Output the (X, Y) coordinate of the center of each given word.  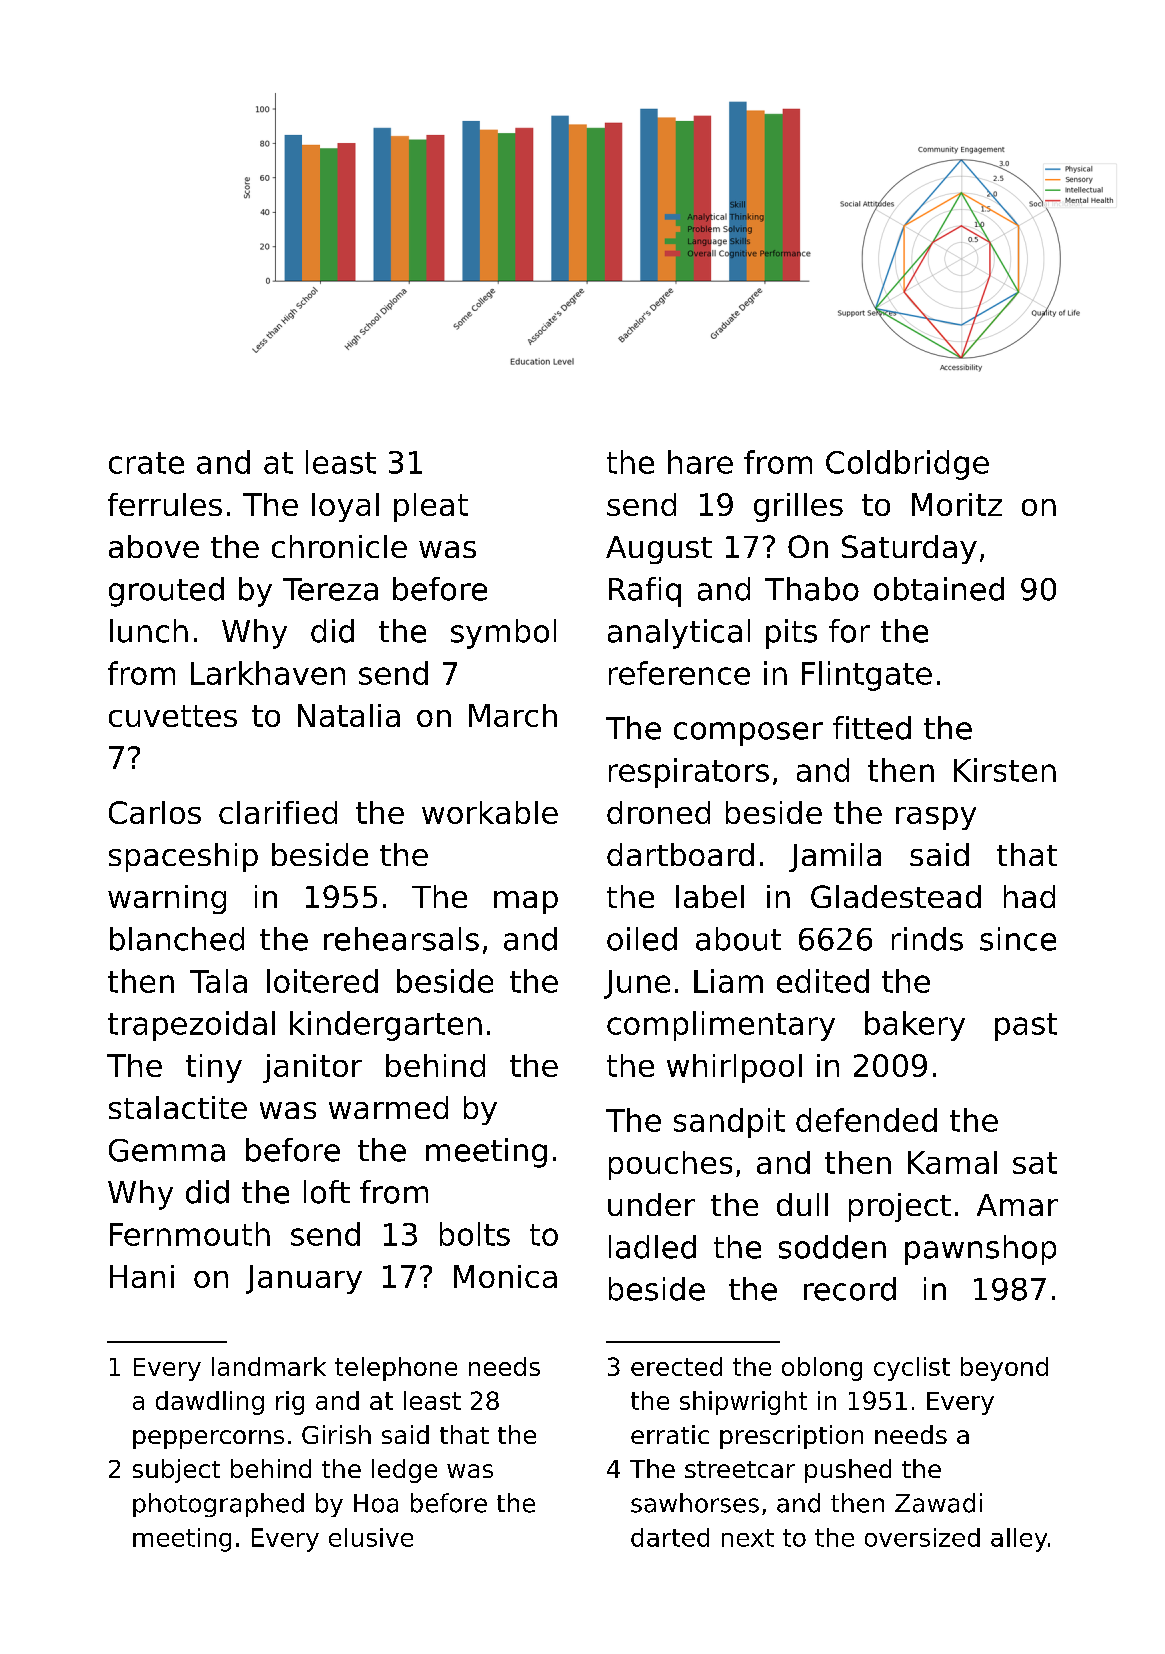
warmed (388, 1107)
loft (327, 1192)
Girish (336, 1434)
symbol (503, 634)
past (1026, 1027)
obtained (939, 589)
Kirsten (1005, 770)
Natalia (349, 715)
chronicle (339, 546)
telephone (396, 1369)
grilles (798, 507)
